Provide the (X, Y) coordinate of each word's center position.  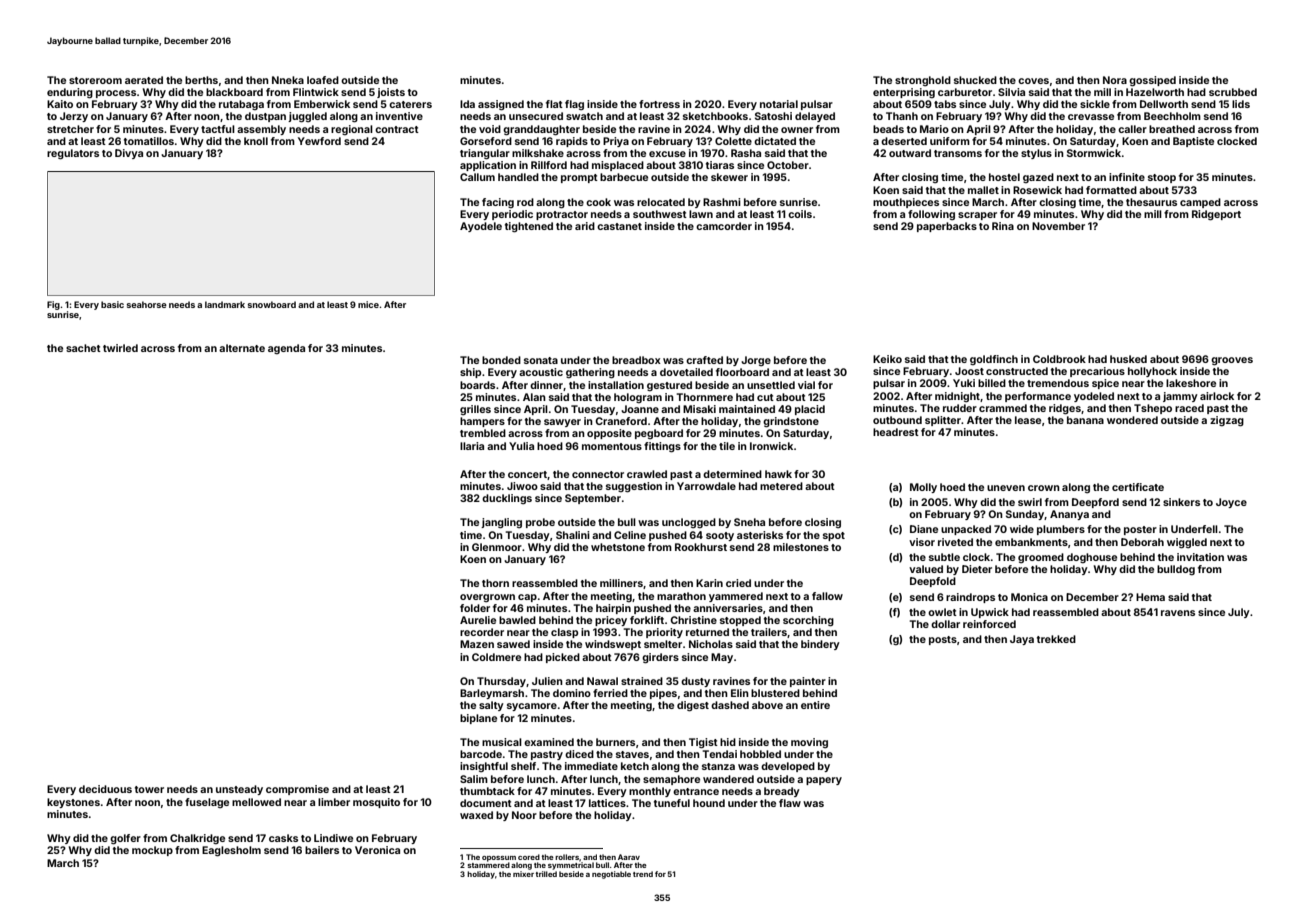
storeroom (95, 80)
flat (554, 104)
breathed (1172, 129)
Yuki (964, 383)
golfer (125, 839)
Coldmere (496, 657)
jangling (501, 523)
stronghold (923, 81)
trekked (1056, 639)
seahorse (146, 304)
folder (475, 608)
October (788, 165)
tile (727, 446)
